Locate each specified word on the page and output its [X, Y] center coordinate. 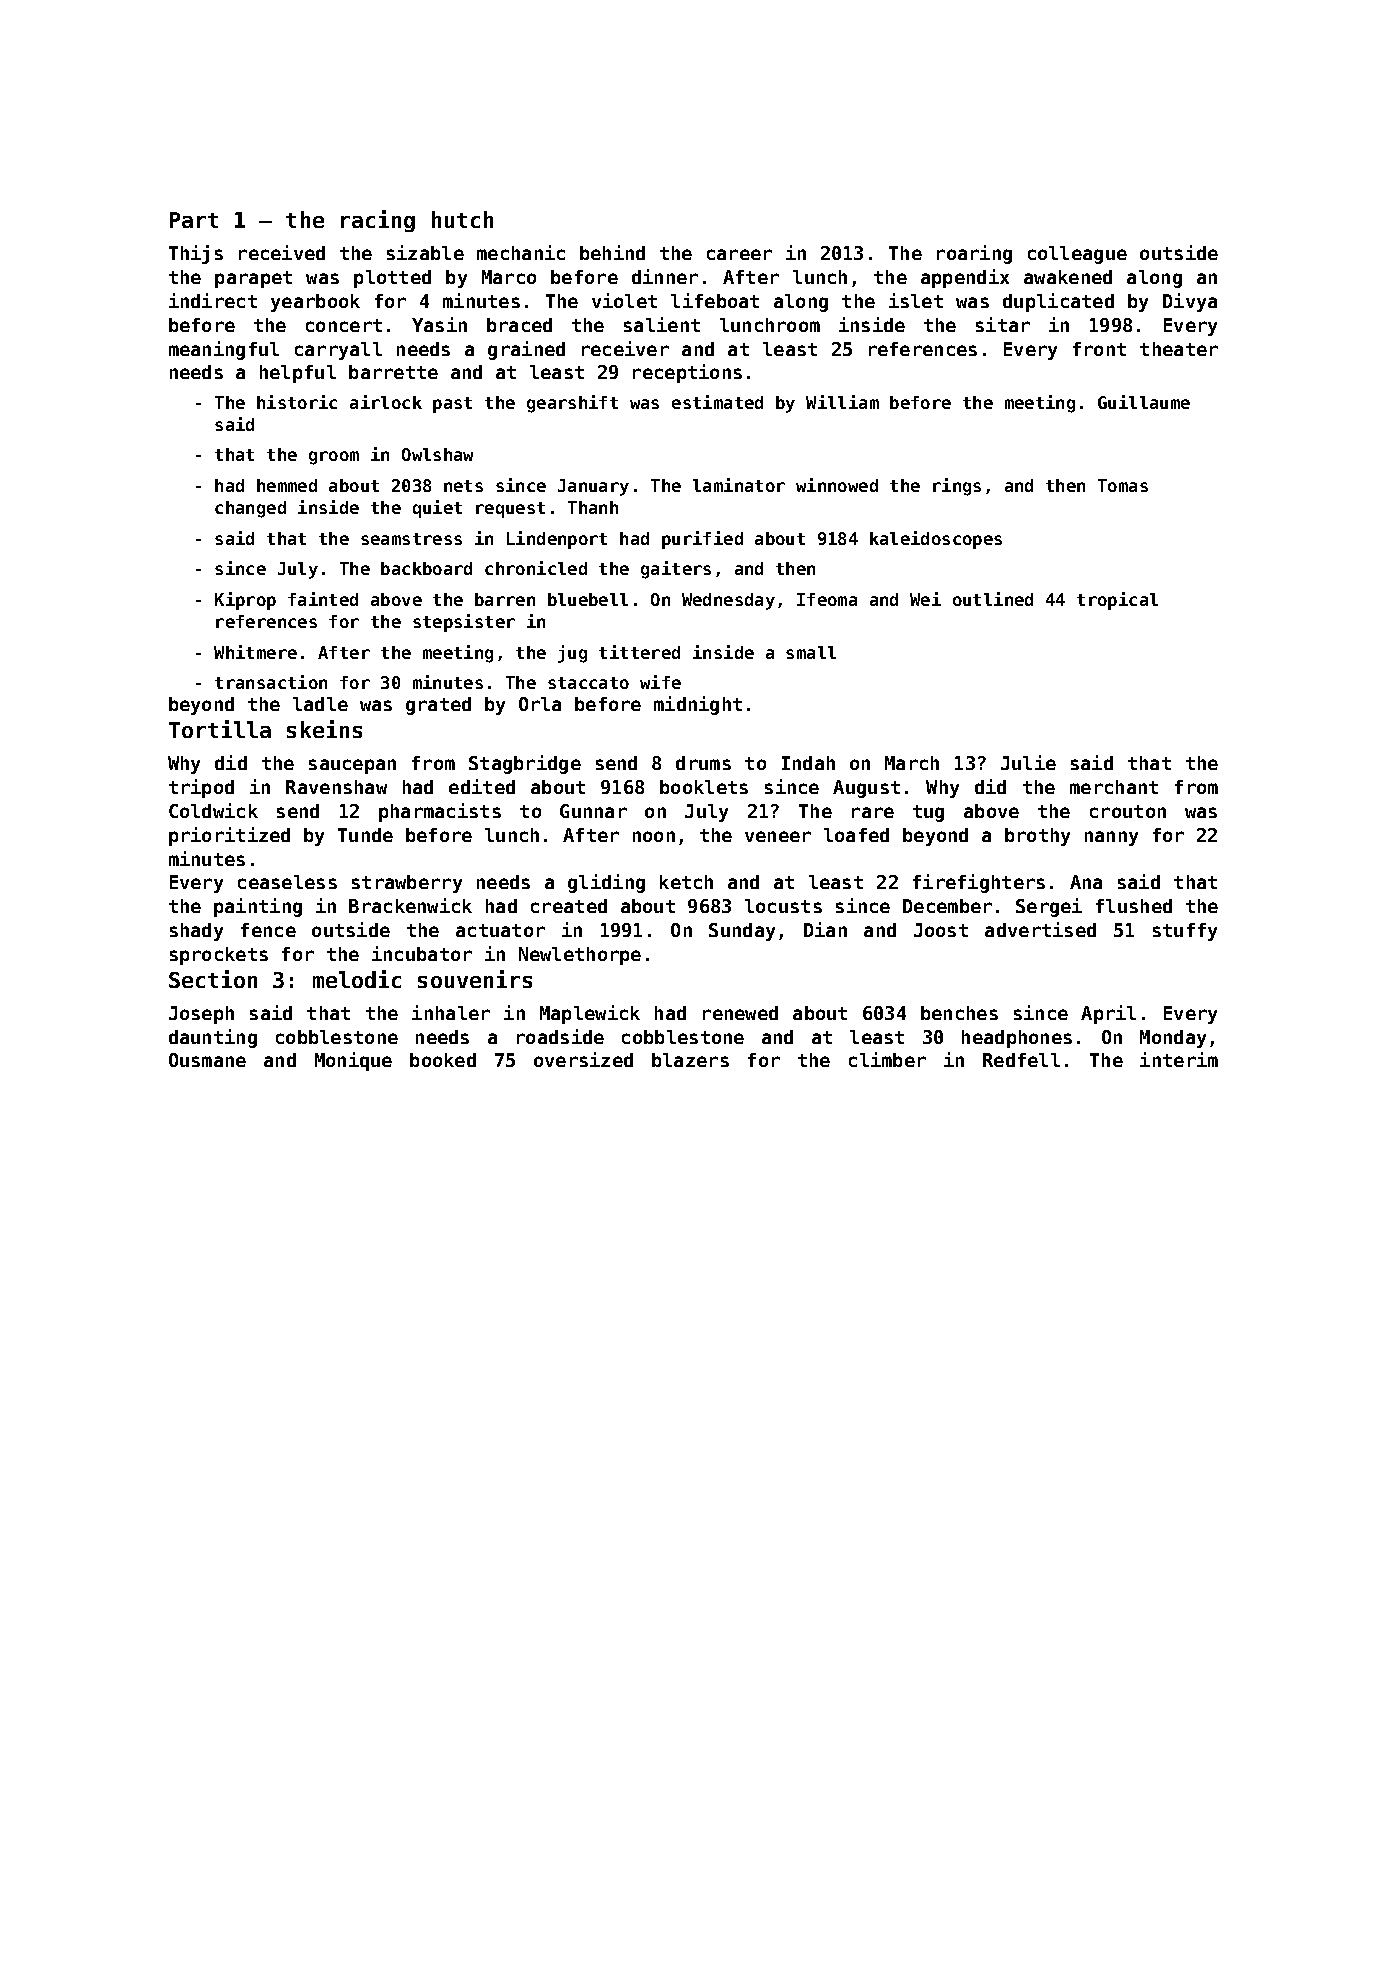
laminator [739, 485]
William [842, 402]
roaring [974, 254]
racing [378, 221]
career [739, 254]
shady [196, 932]
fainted [323, 599]
